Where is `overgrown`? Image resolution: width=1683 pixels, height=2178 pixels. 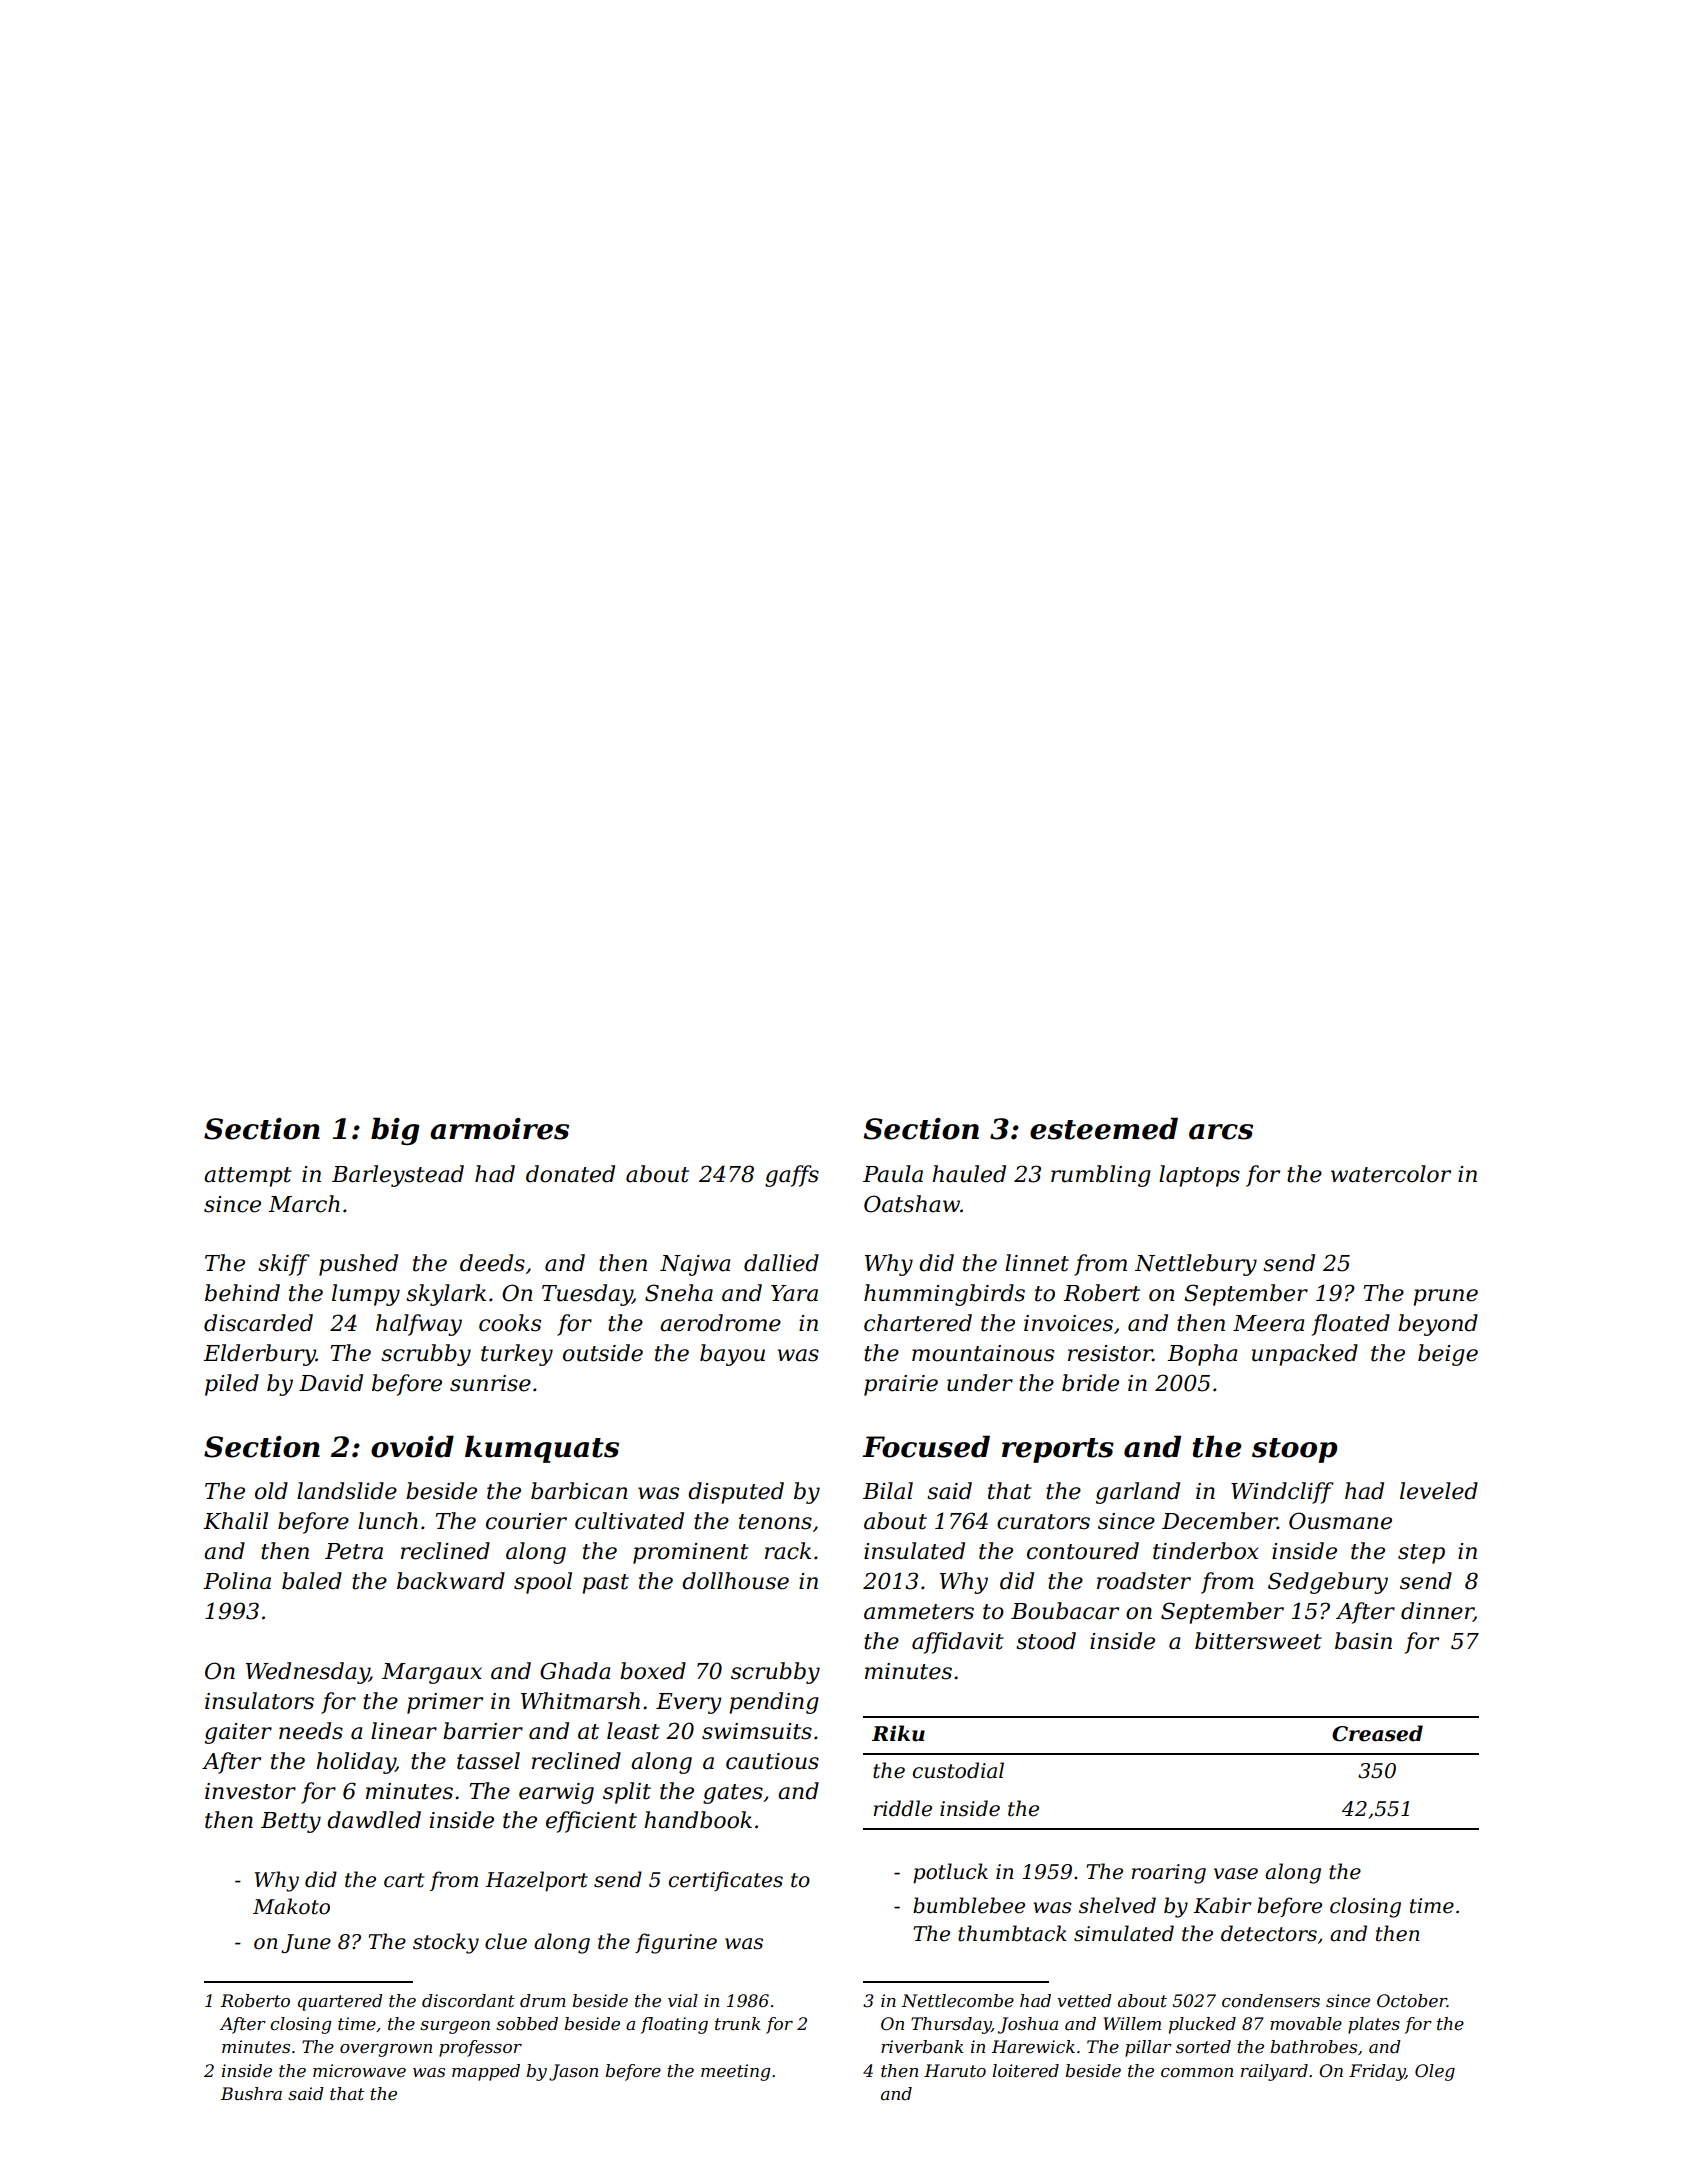 overgrown is located at coordinates (386, 2050).
